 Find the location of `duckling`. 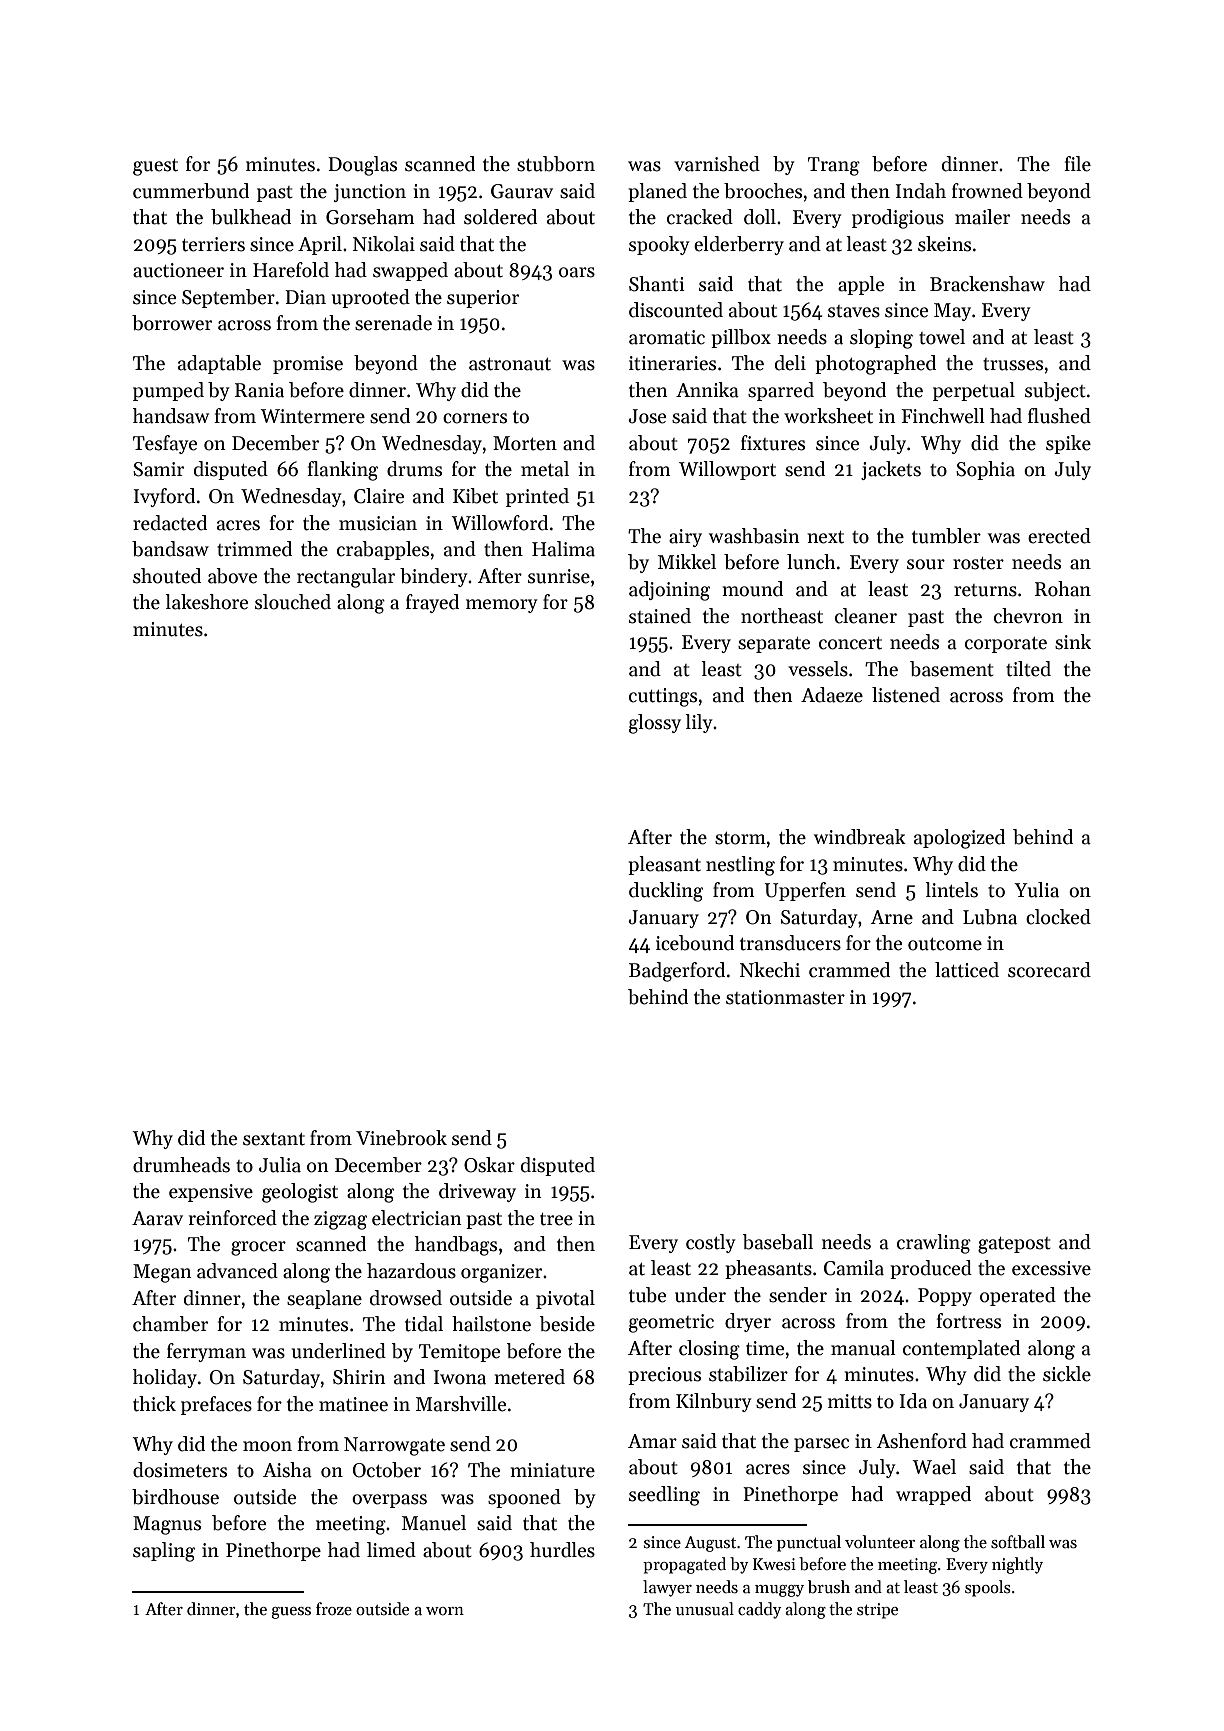

duckling is located at coordinates (666, 892).
